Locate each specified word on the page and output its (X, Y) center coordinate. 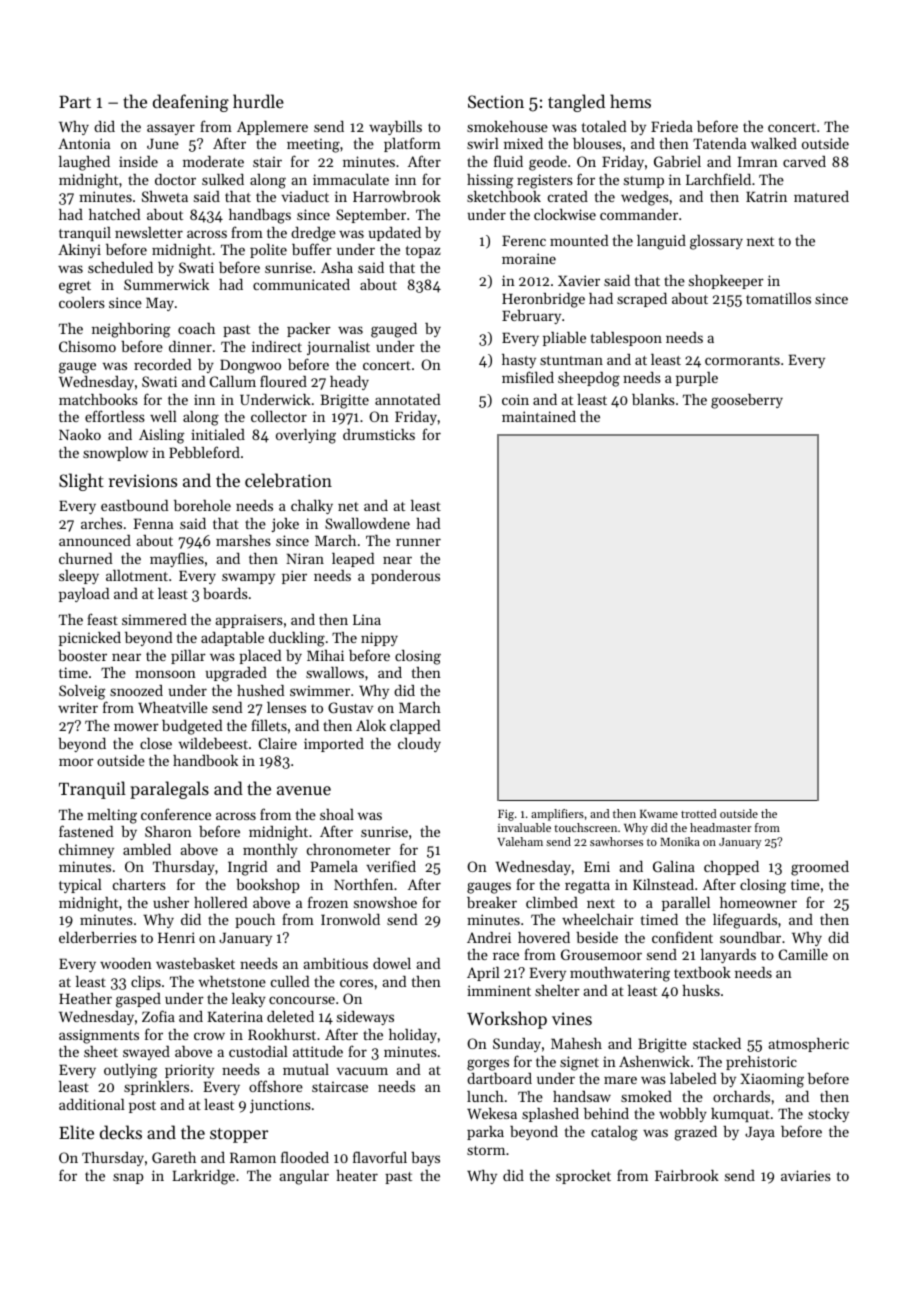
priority (189, 1071)
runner (418, 542)
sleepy (79, 577)
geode (548, 163)
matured (821, 196)
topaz (423, 252)
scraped (642, 300)
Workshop (507, 1020)
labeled (693, 1078)
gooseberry (747, 401)
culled (290, 981)
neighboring (131, 330)
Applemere (272, 128)
